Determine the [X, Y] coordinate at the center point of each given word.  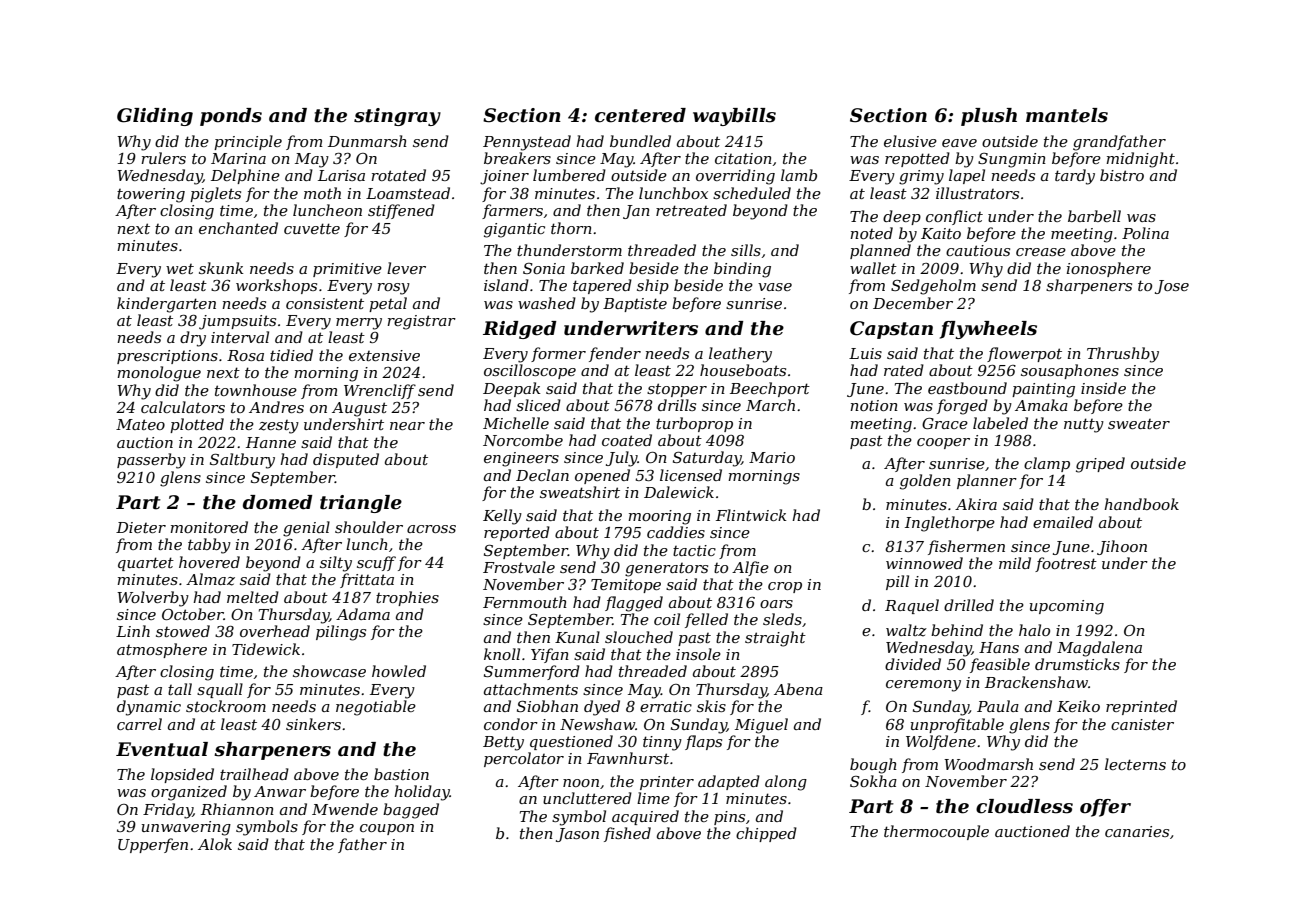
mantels [1067, 115]
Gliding [155, 117]
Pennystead [527, 143]
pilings [341, 633]
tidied [291, 355]
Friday [168, 811]
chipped [766, 834]
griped [1100, 465]
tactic [694, 550]
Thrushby [1123, 355]
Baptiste [635, 305]
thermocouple [936, 832]
